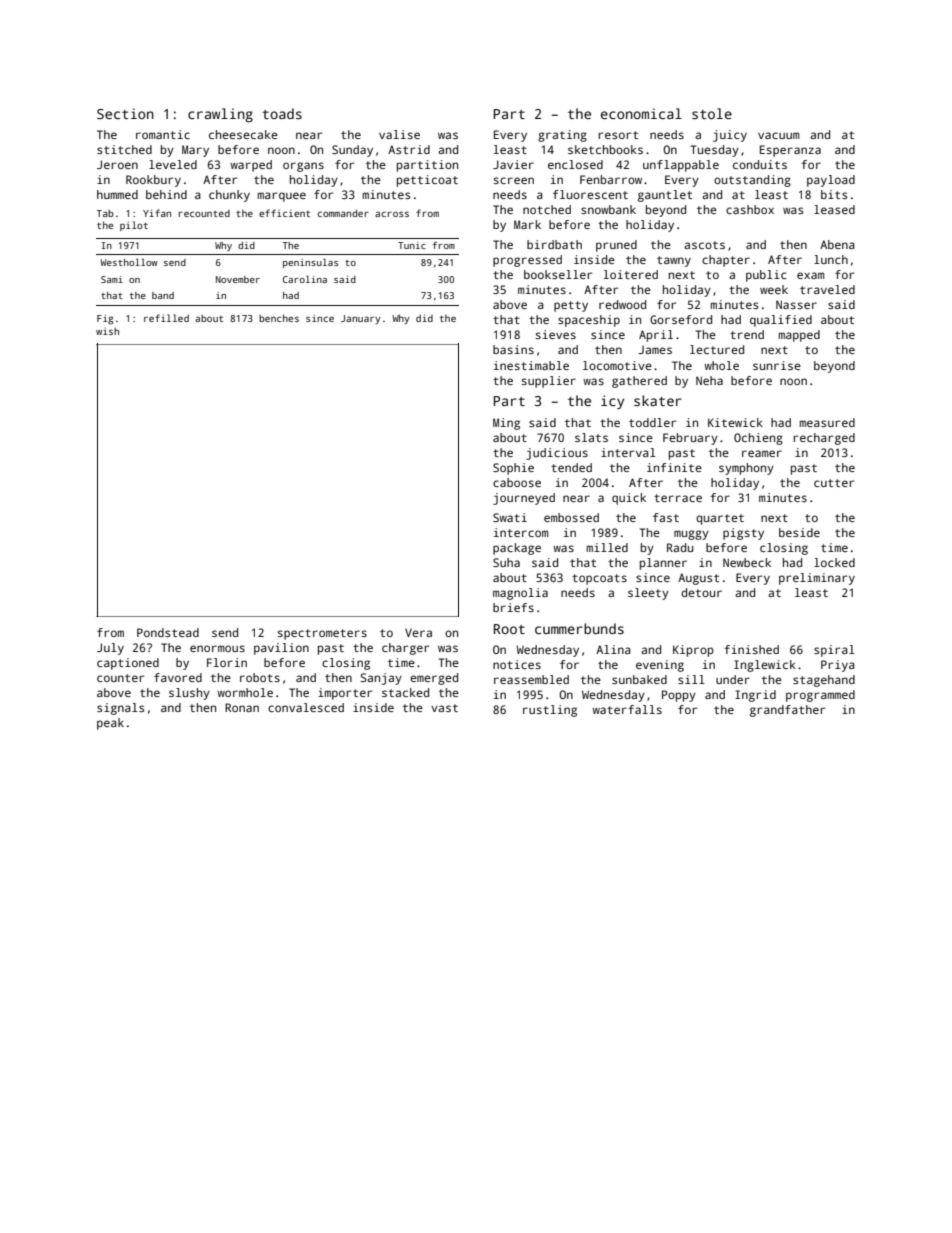 The image size is (952, 1233). I want to click on basins, so click(513, 349).
